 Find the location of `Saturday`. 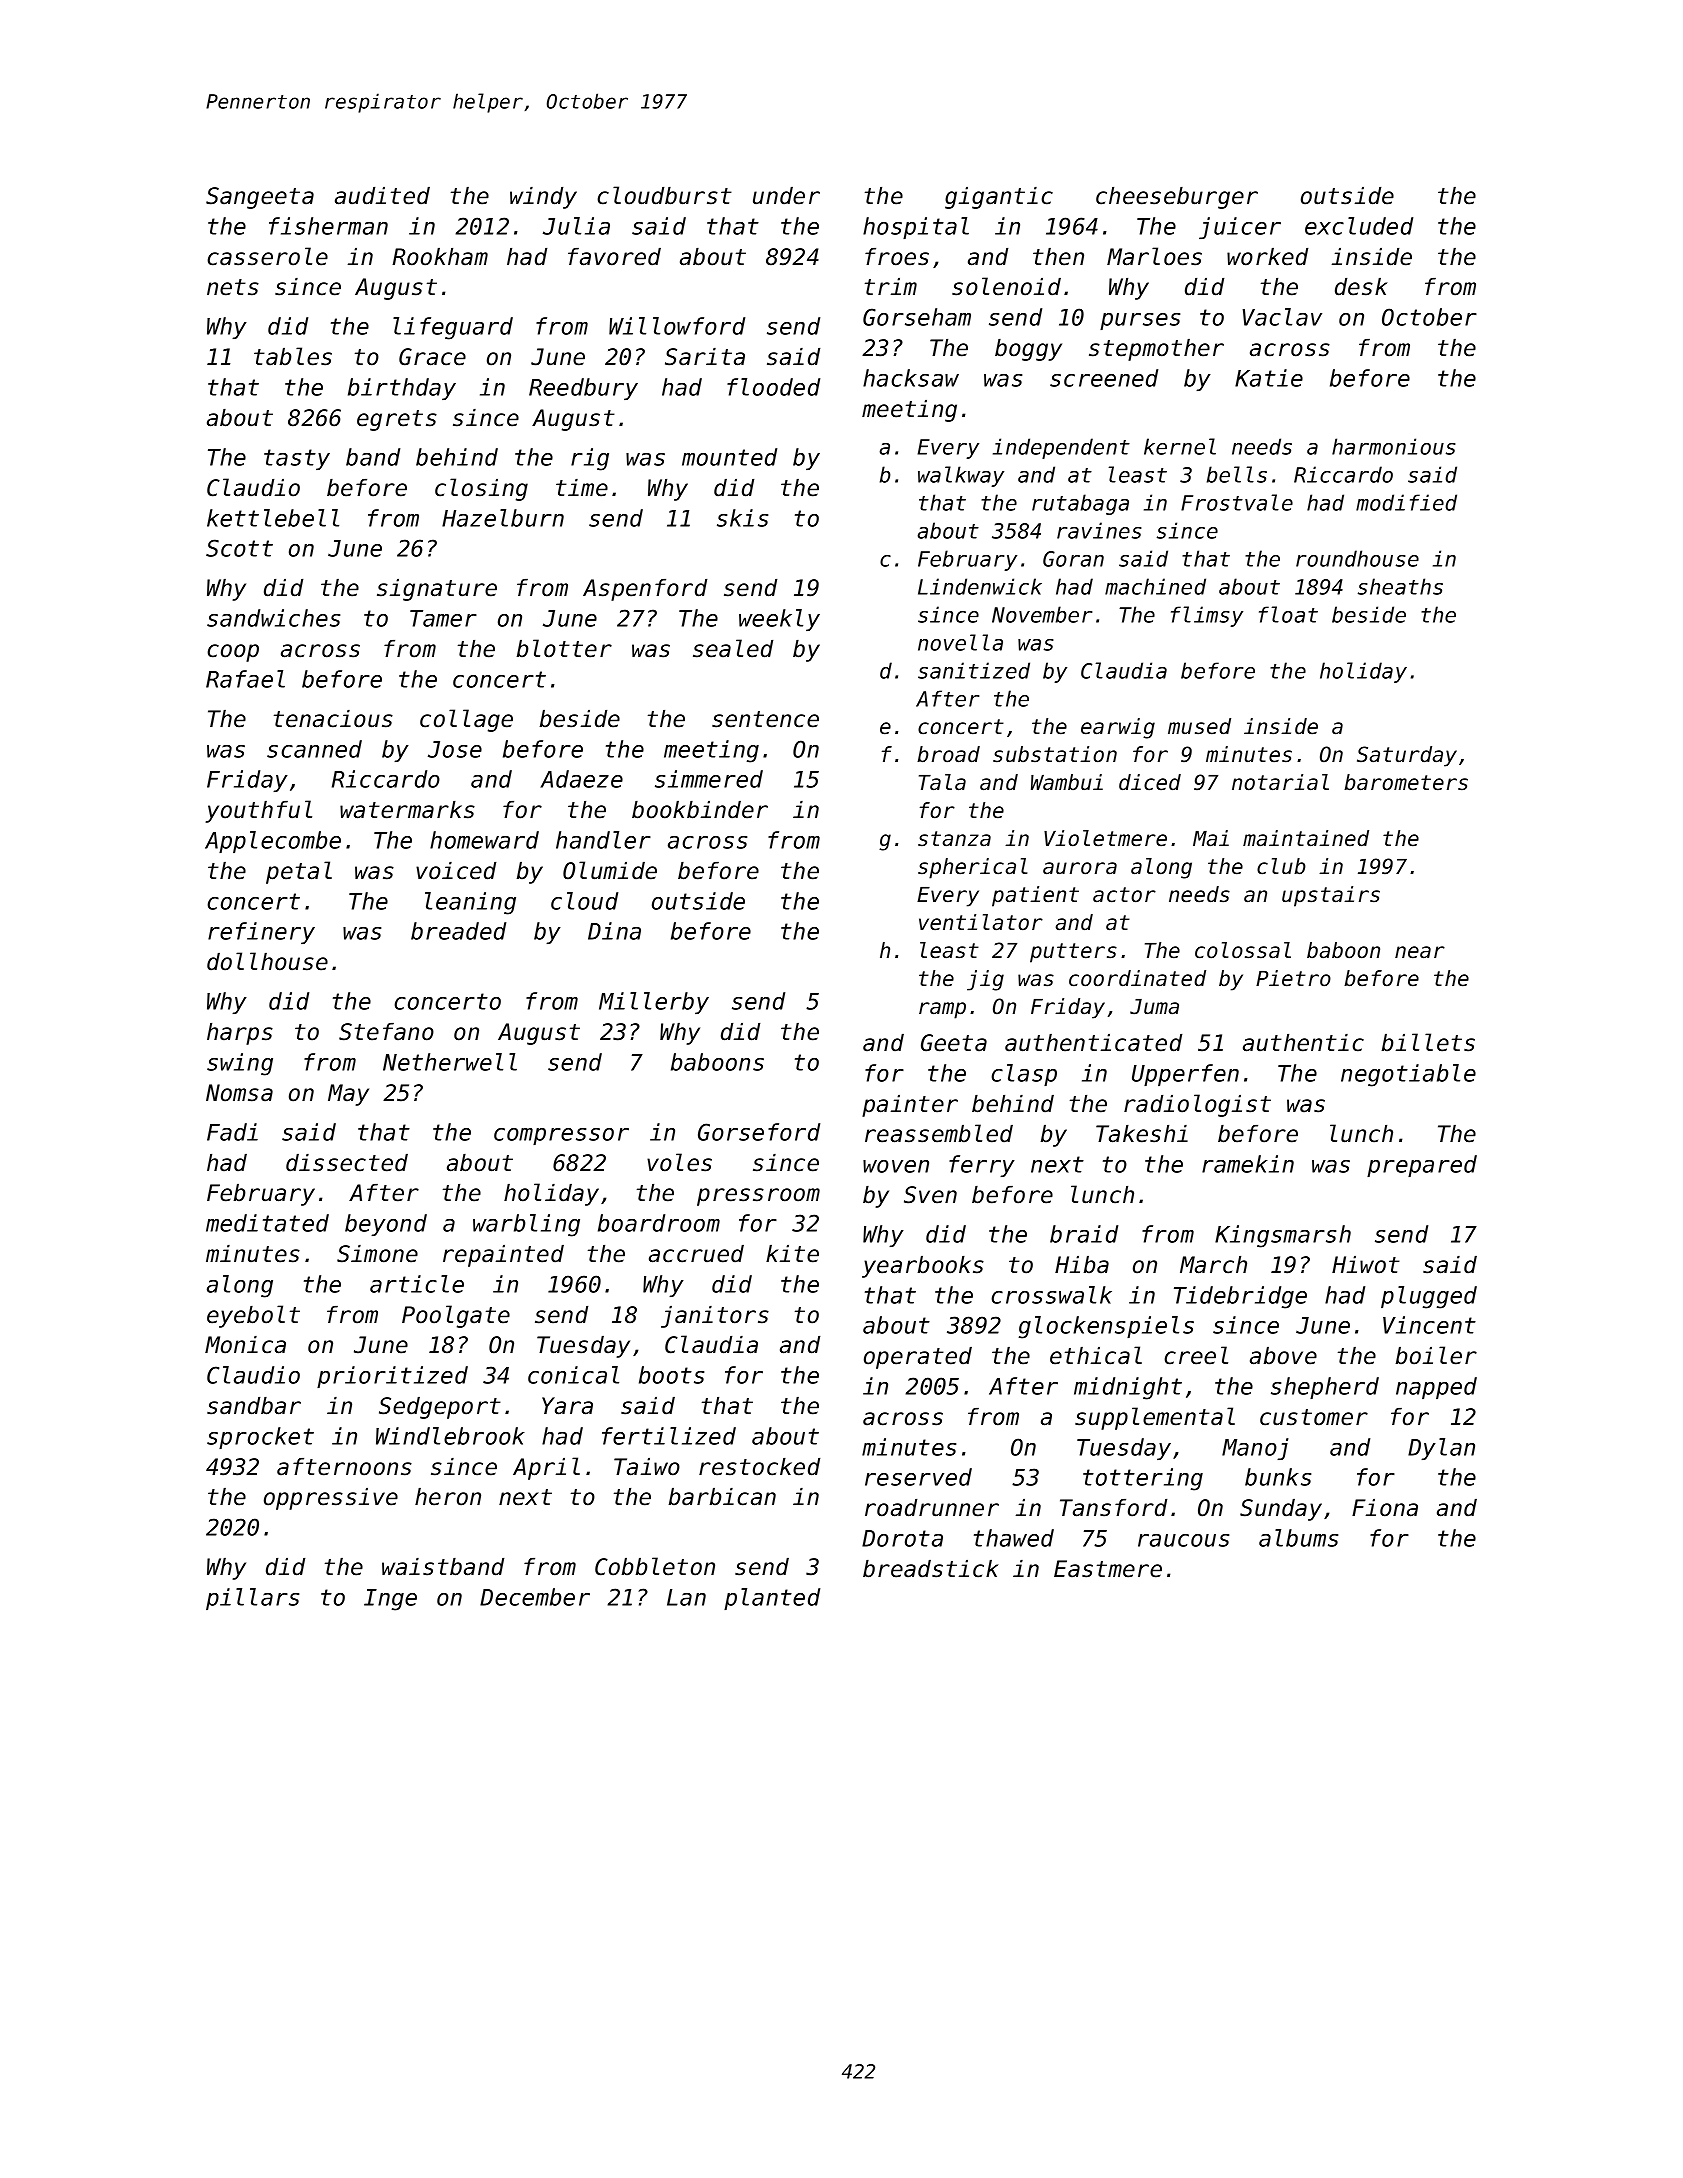

Saturday is located at coordinates (1407, 756).
